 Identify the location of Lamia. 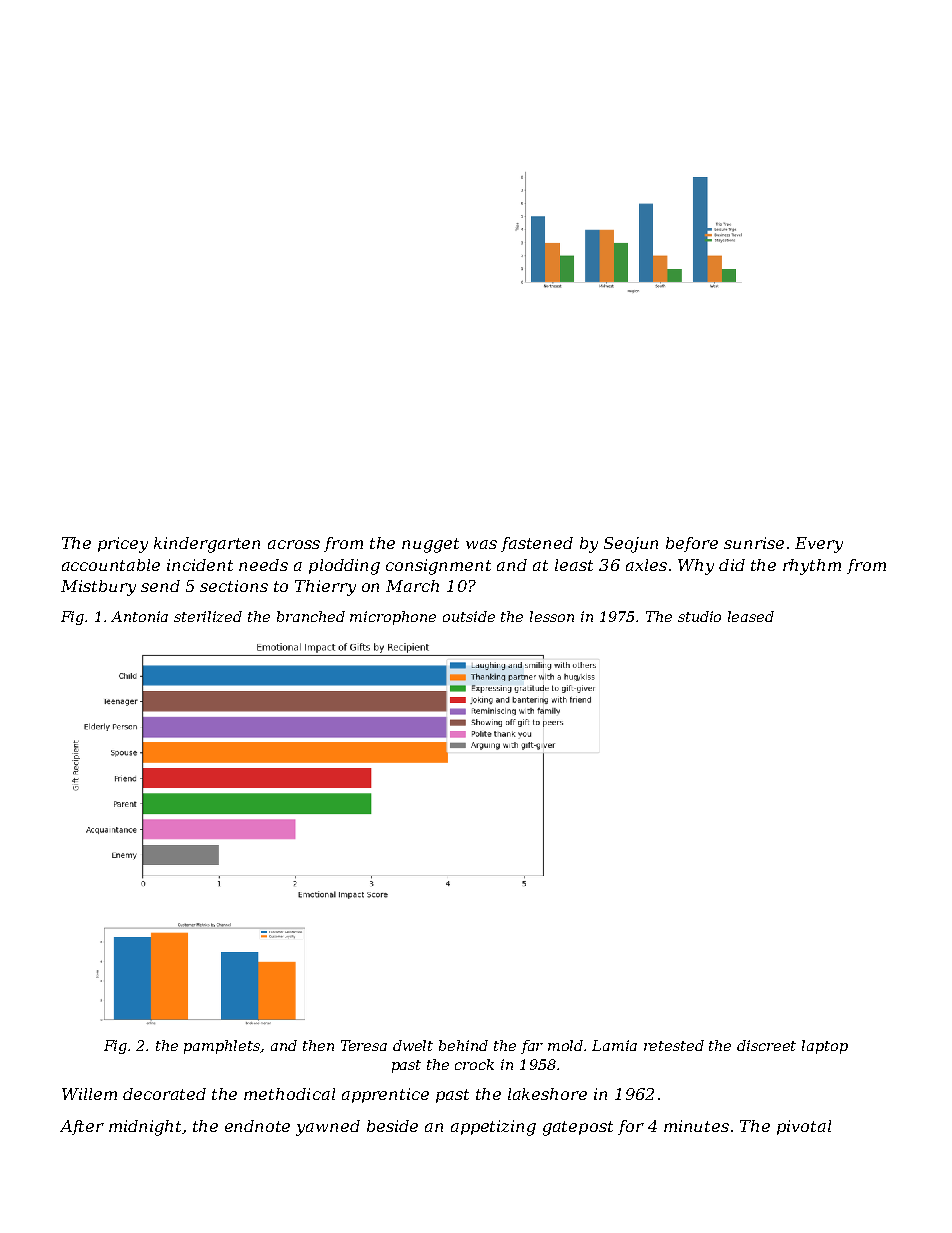
(614, 1045).
